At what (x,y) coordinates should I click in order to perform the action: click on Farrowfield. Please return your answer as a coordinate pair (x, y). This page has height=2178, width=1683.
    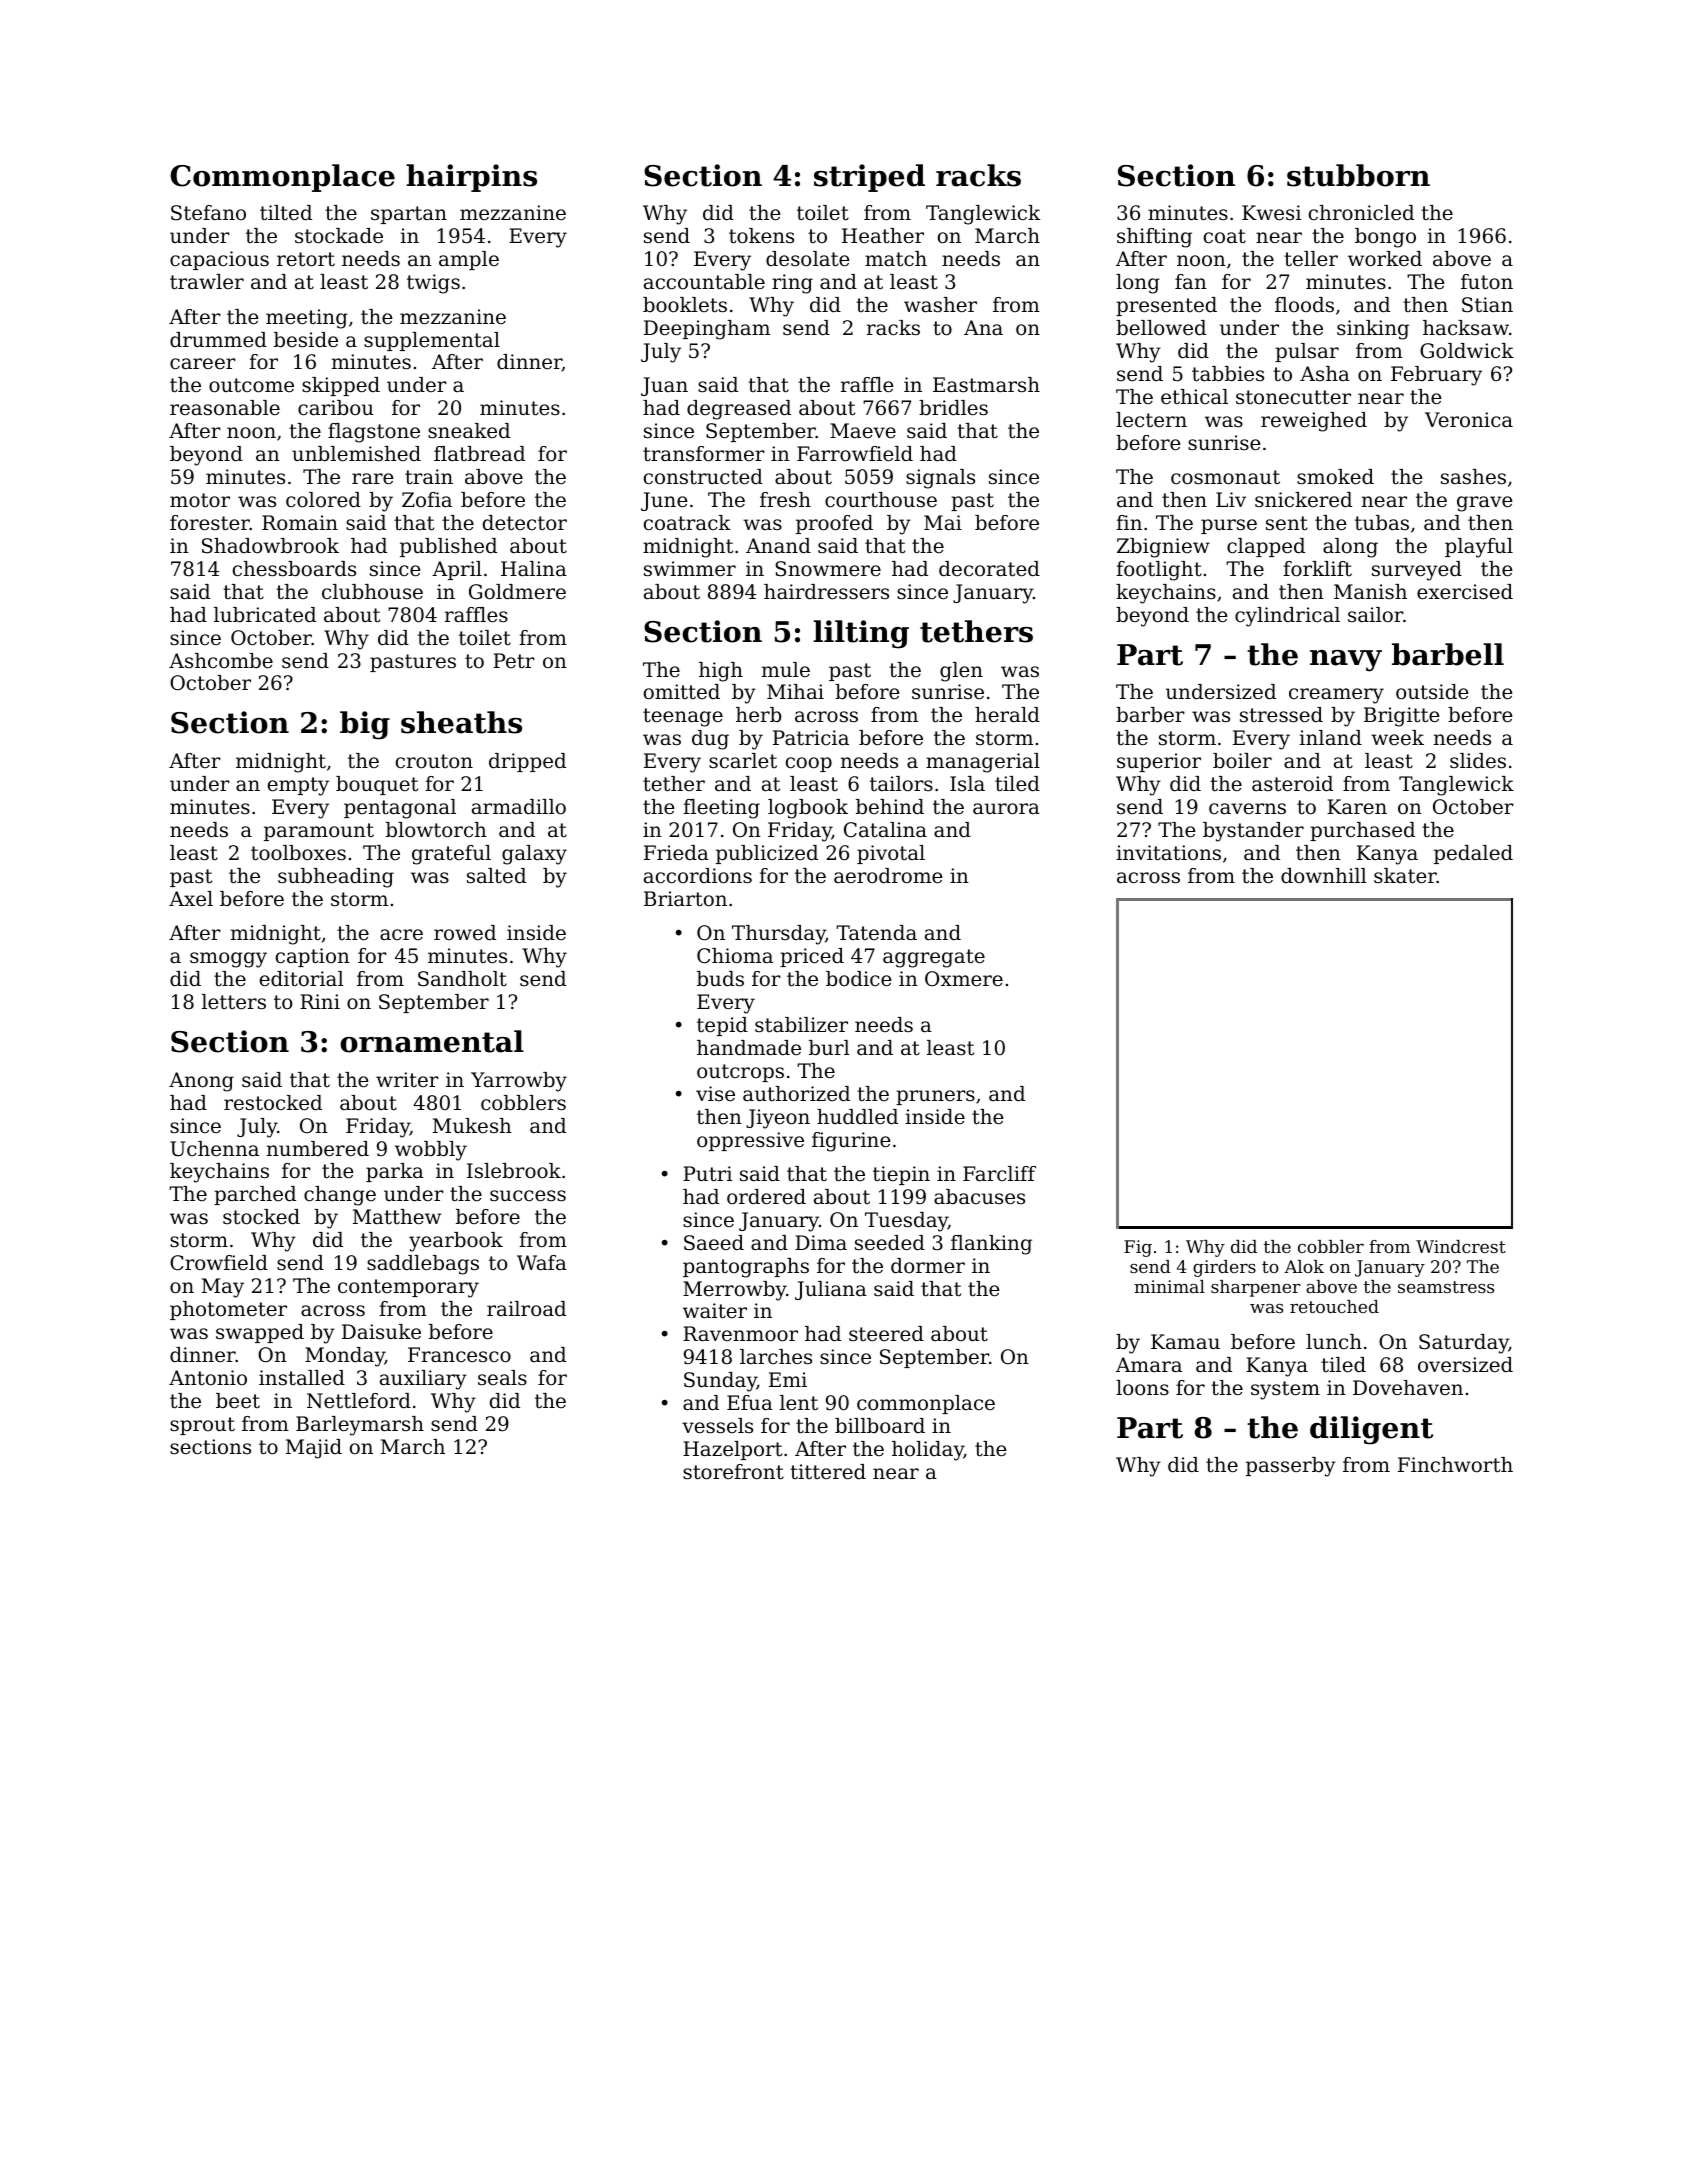
    Looking at the image, I should click on (855, 454).
